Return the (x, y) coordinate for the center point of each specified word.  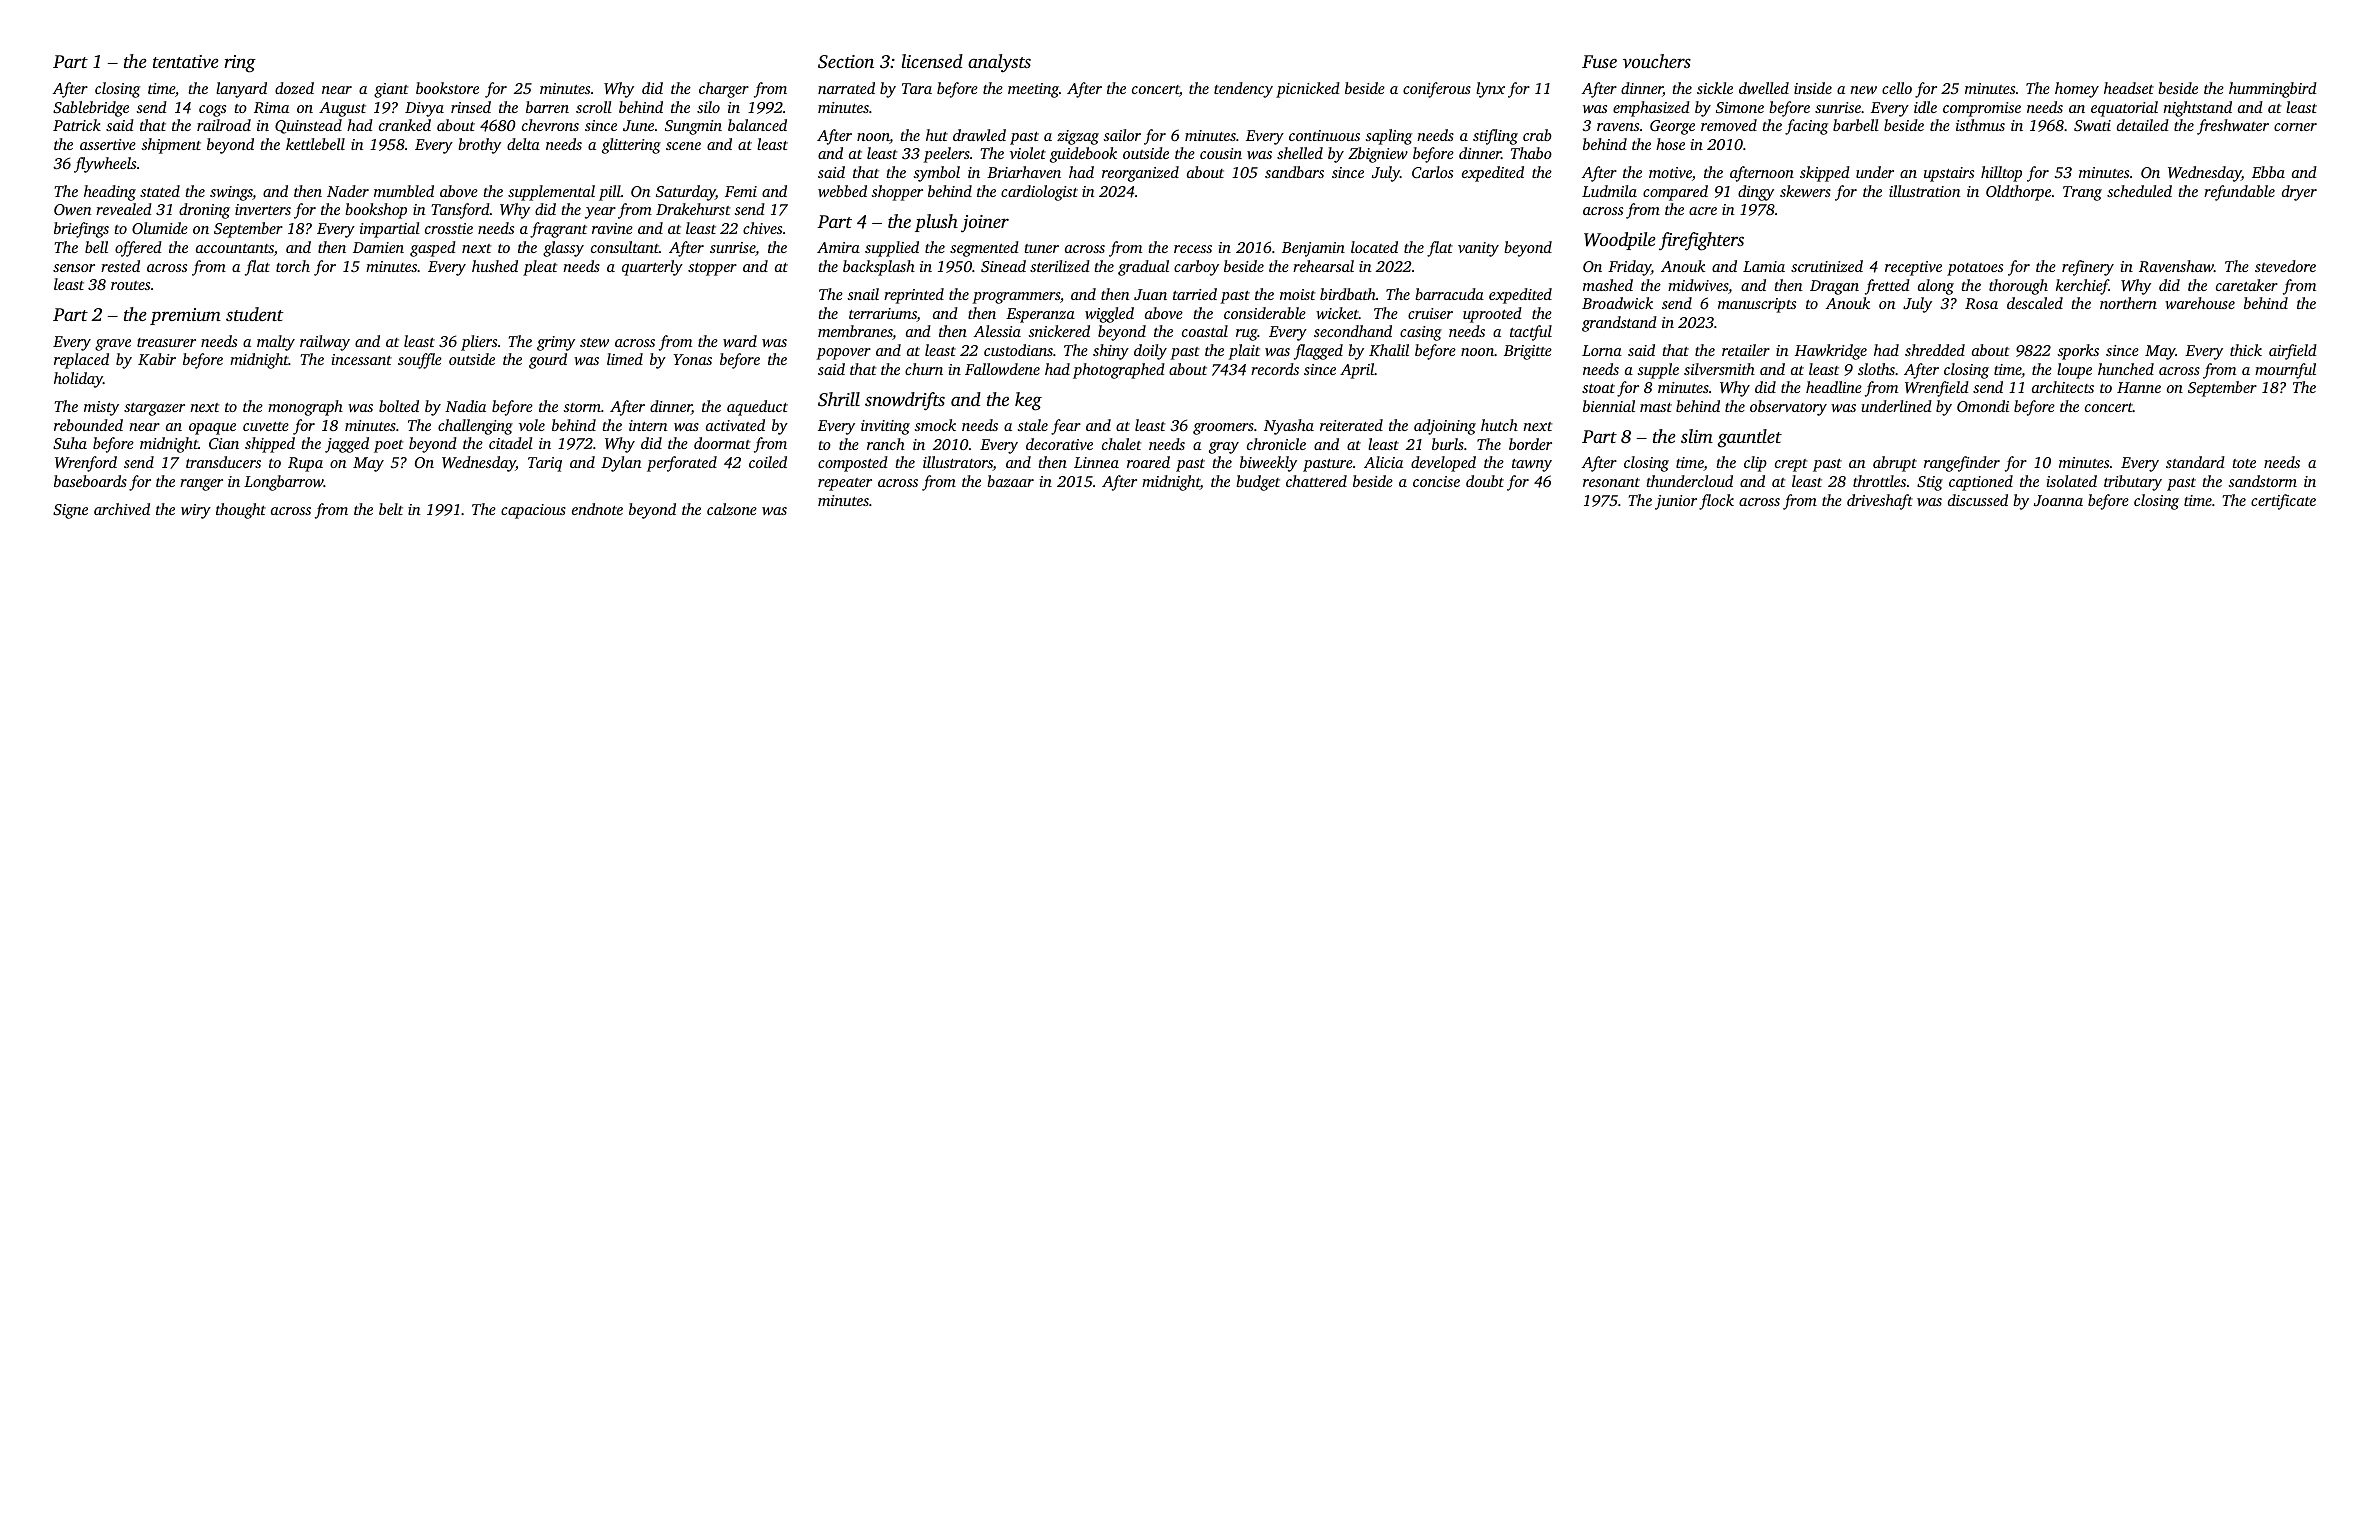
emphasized (1651, 109)
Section (846, 62)
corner (2295, 127)
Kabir (157, 359)
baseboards (90, 481)
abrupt (1895, 464)
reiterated (1351, 425)
